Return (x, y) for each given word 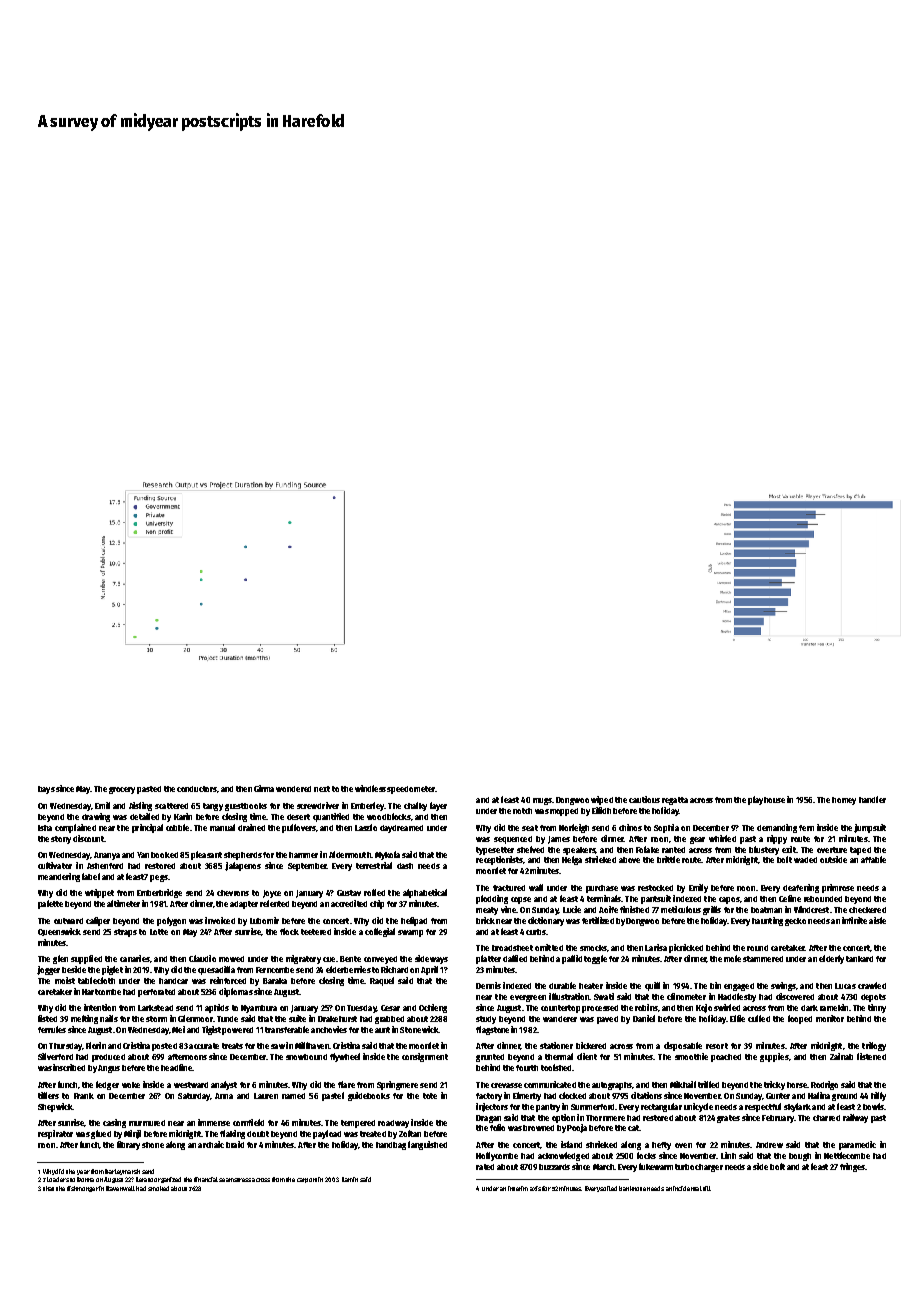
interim (518, 1188)
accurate (204, 1046)
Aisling (140, 806)
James (559, 840)
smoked (158, 1188)
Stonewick (419, 1029)
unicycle (698, 1107)
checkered (867, 910)
